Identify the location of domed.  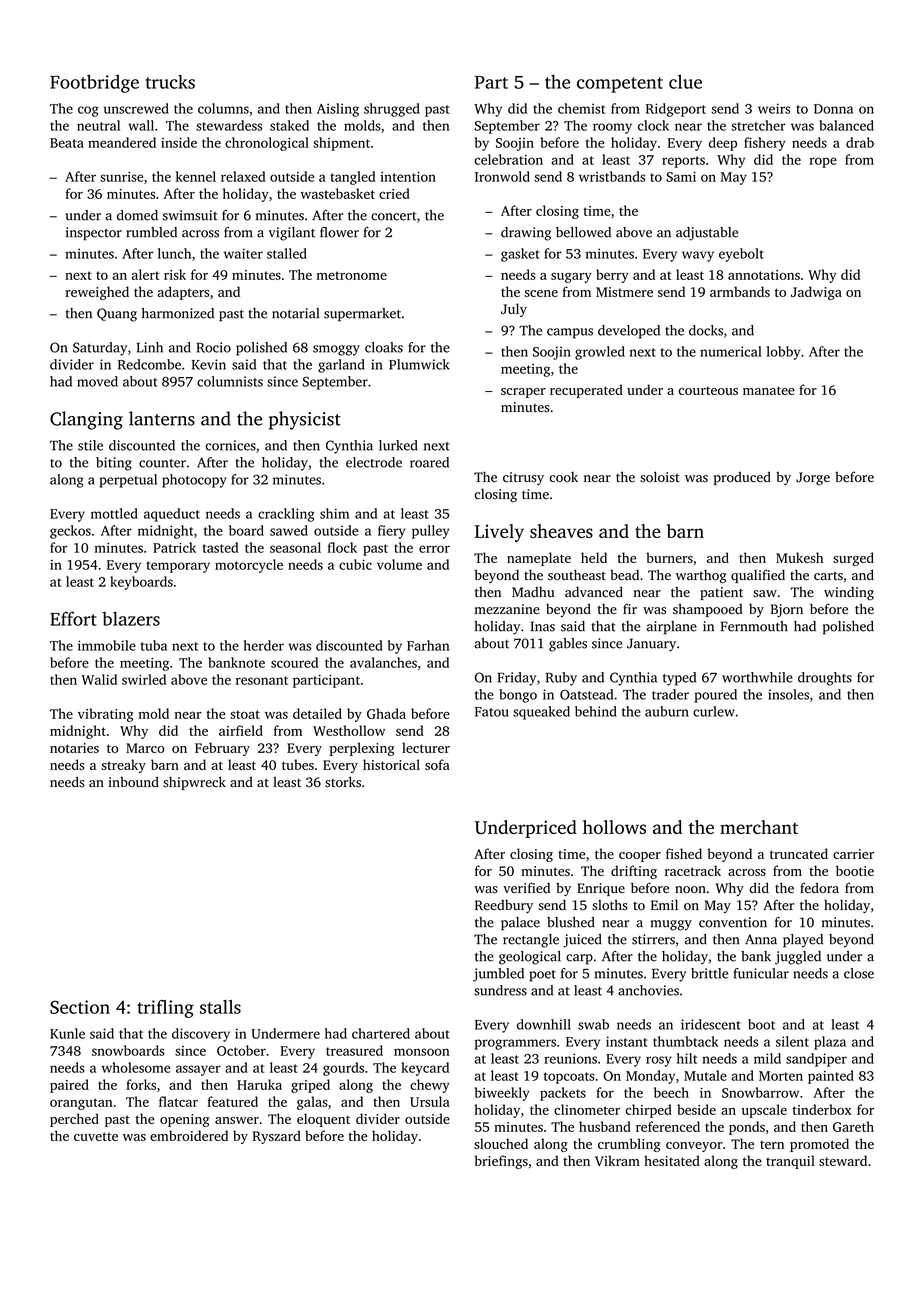
(137, 215).
